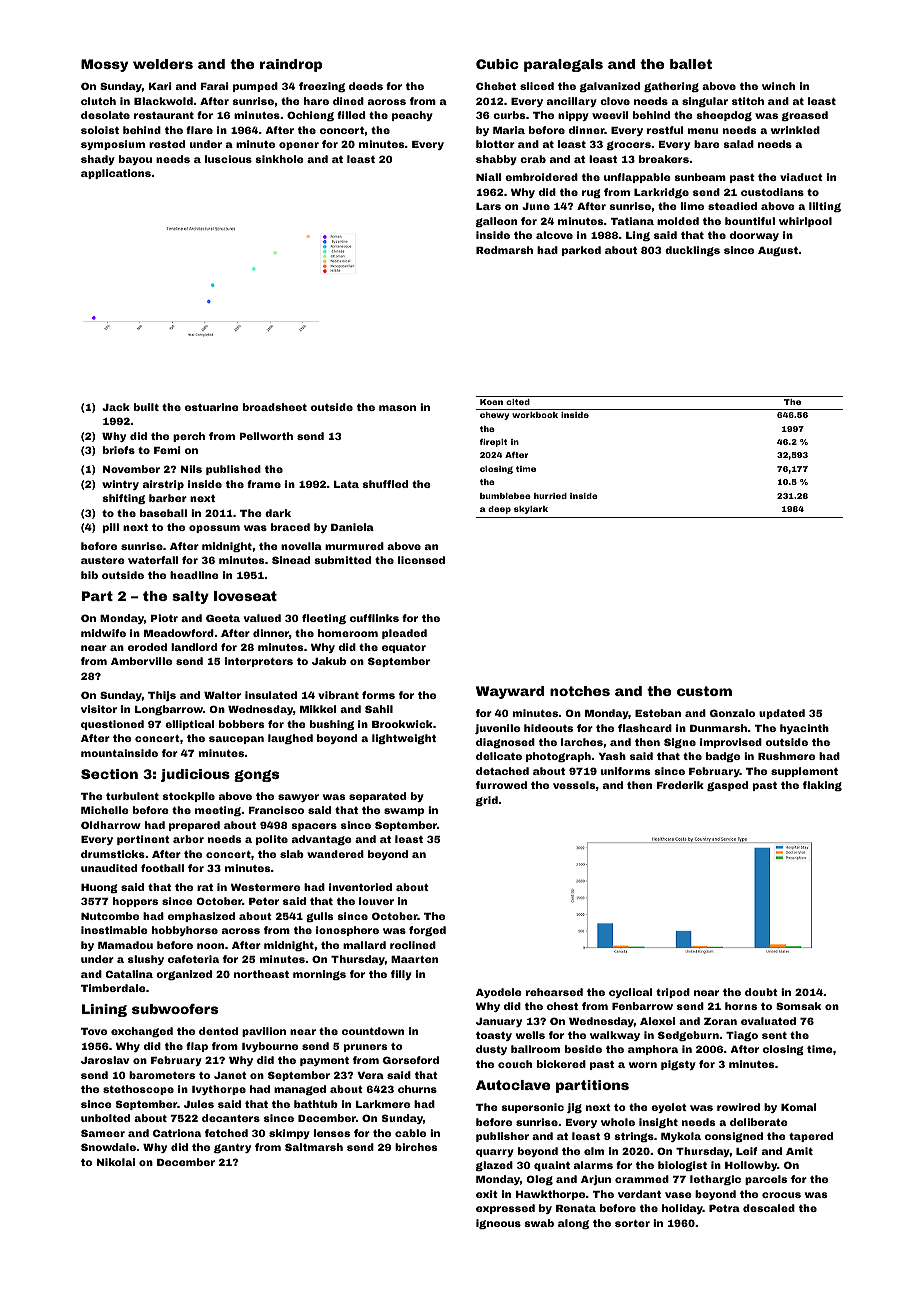 Image resolution: width=924 pixels, height=1308 pixels. Describe the element at coordinates (580, 691) in the page. I see `notches` at that location.
